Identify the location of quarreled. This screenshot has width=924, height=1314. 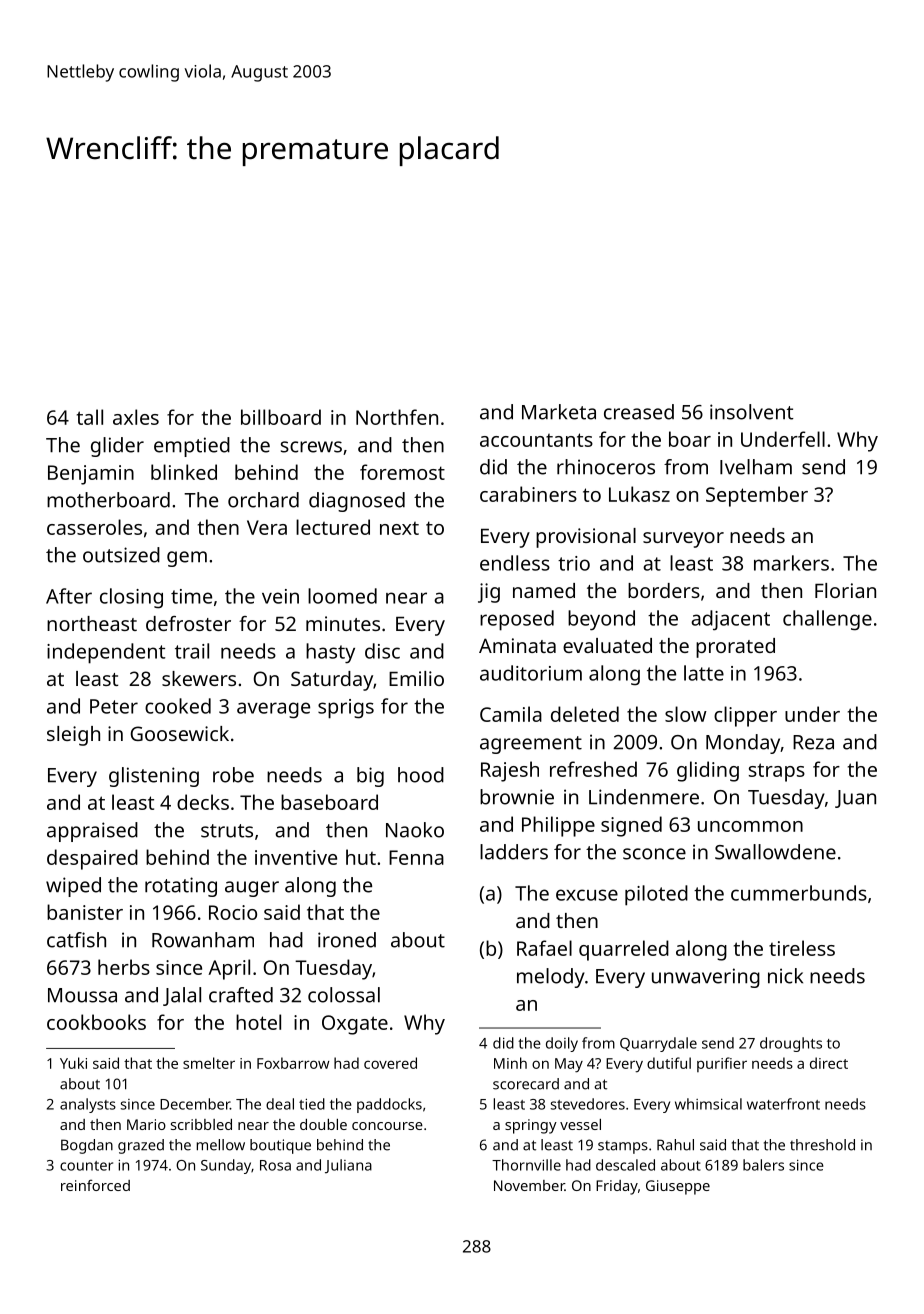
(624, 950).
